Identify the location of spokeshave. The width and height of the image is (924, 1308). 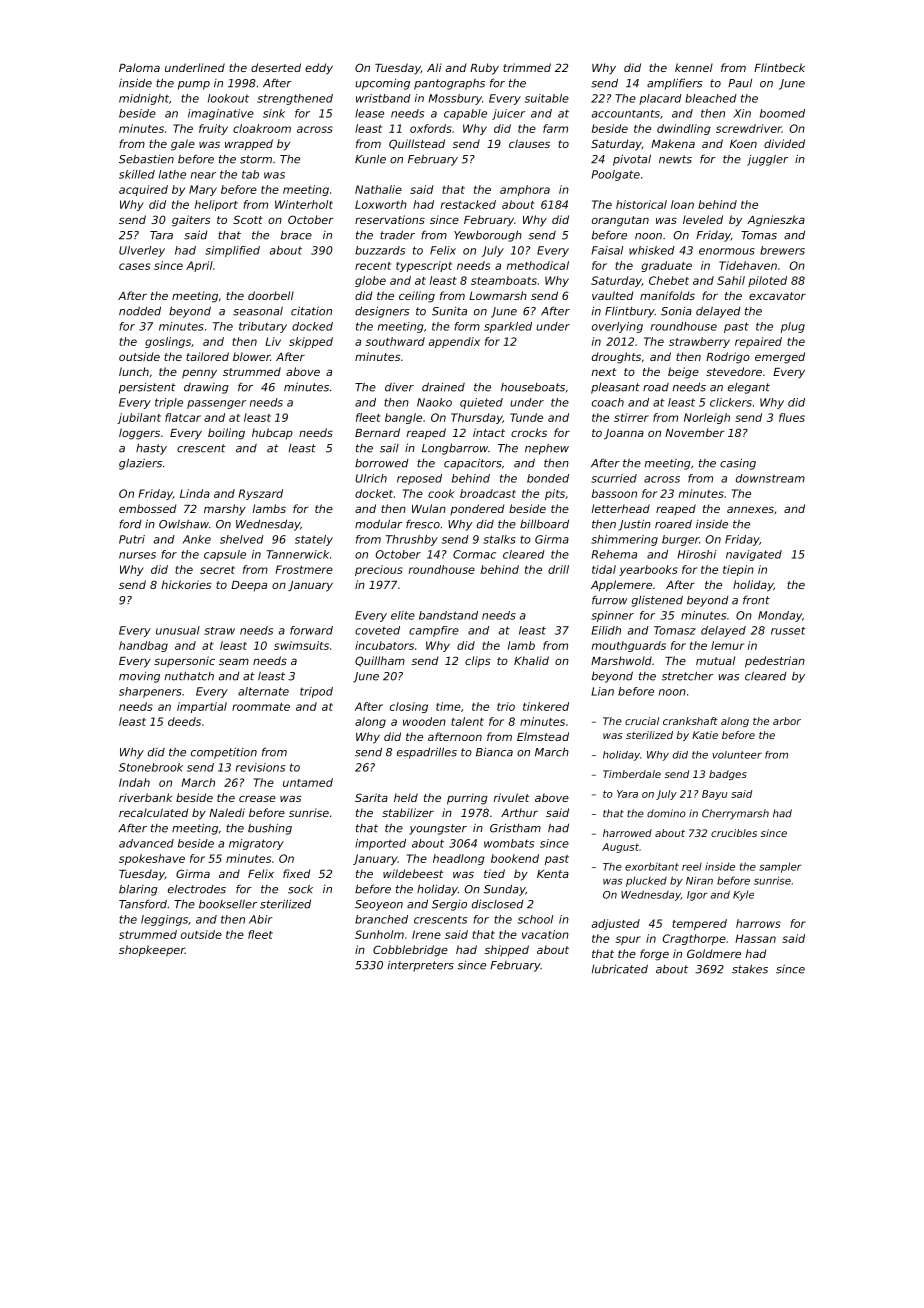
(152, 859).
